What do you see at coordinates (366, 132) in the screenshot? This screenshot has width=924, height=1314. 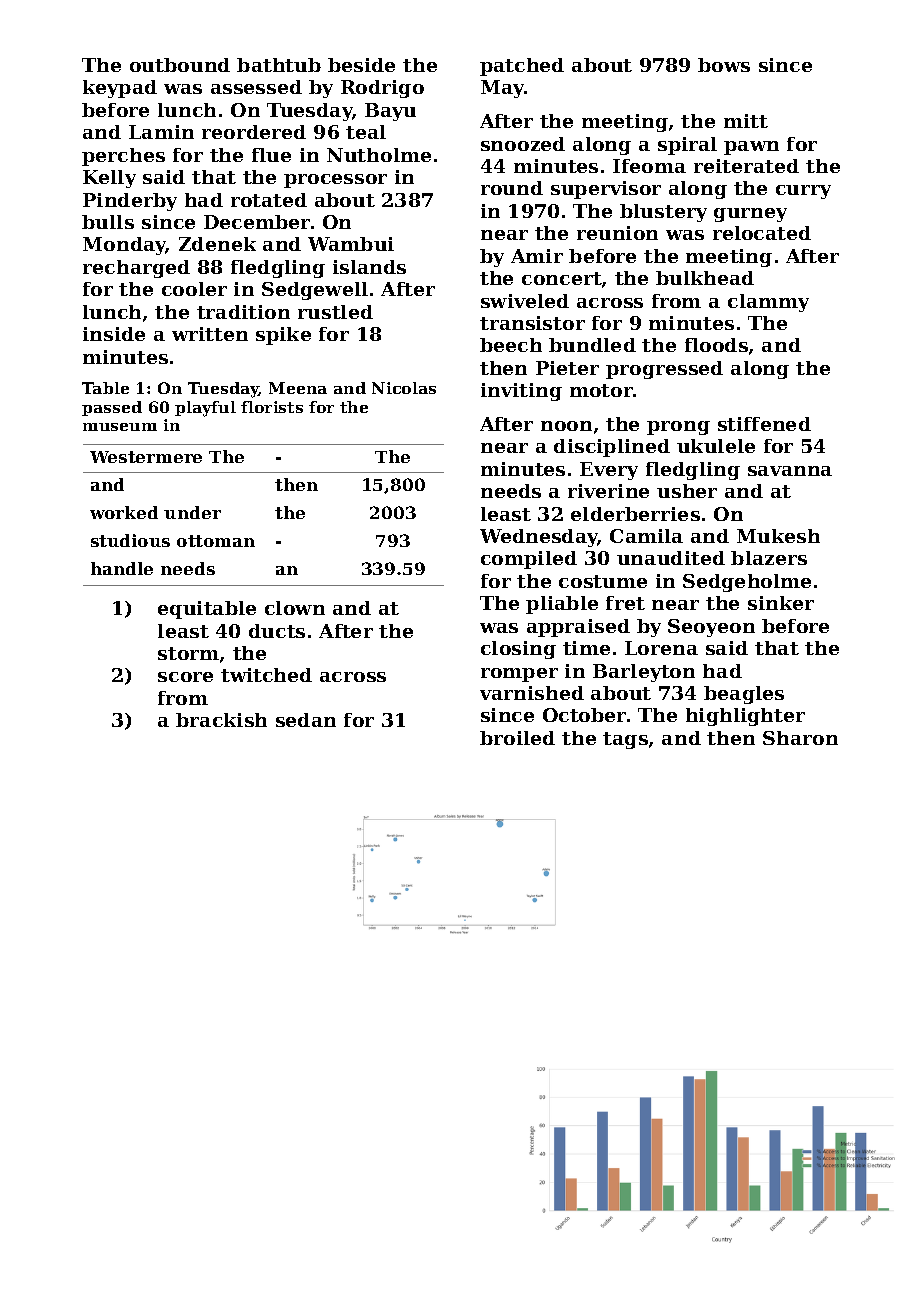 I see `teal` at bounding box center [366, 132].
